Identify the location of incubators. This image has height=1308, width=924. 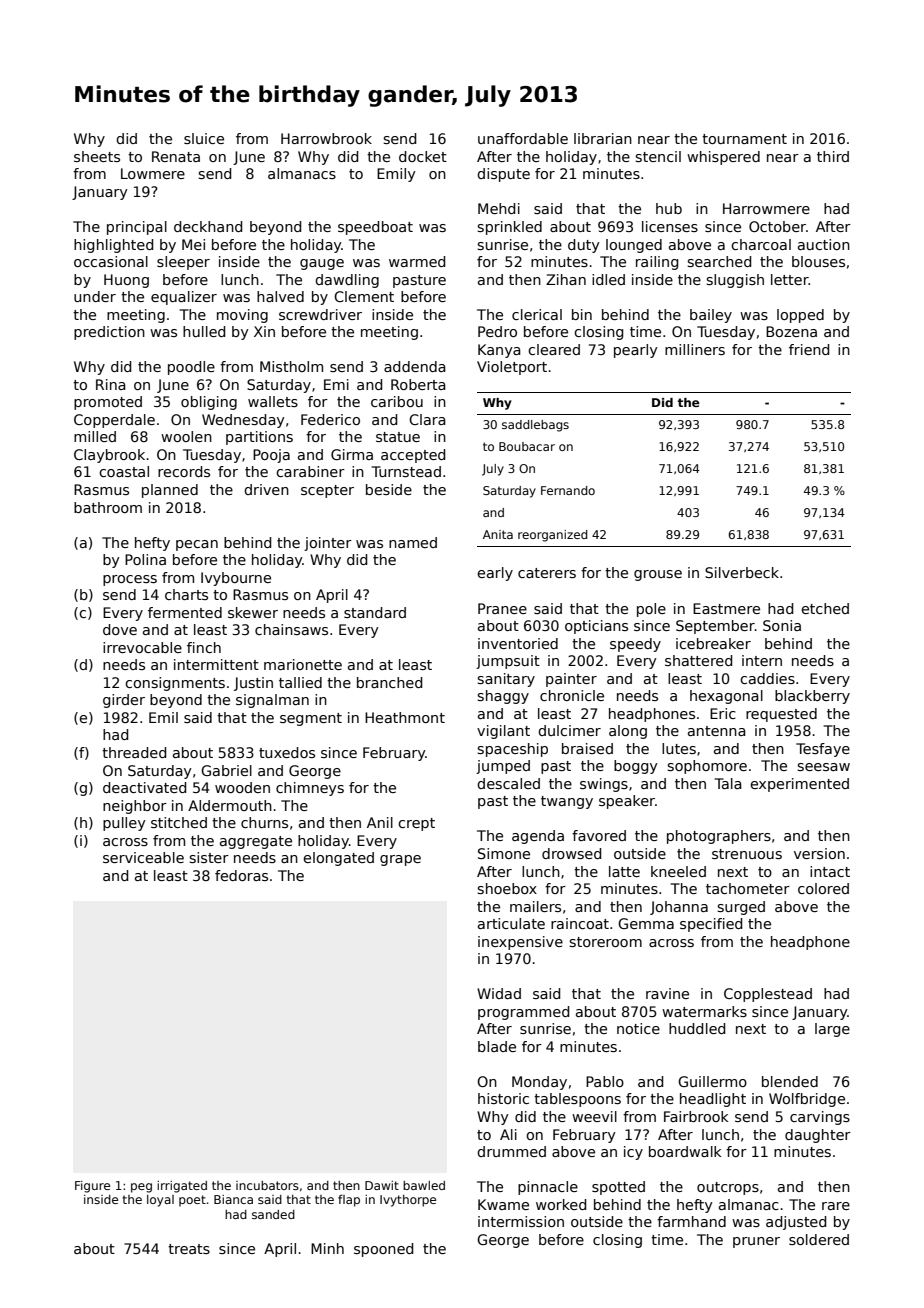
(267, 1185).
